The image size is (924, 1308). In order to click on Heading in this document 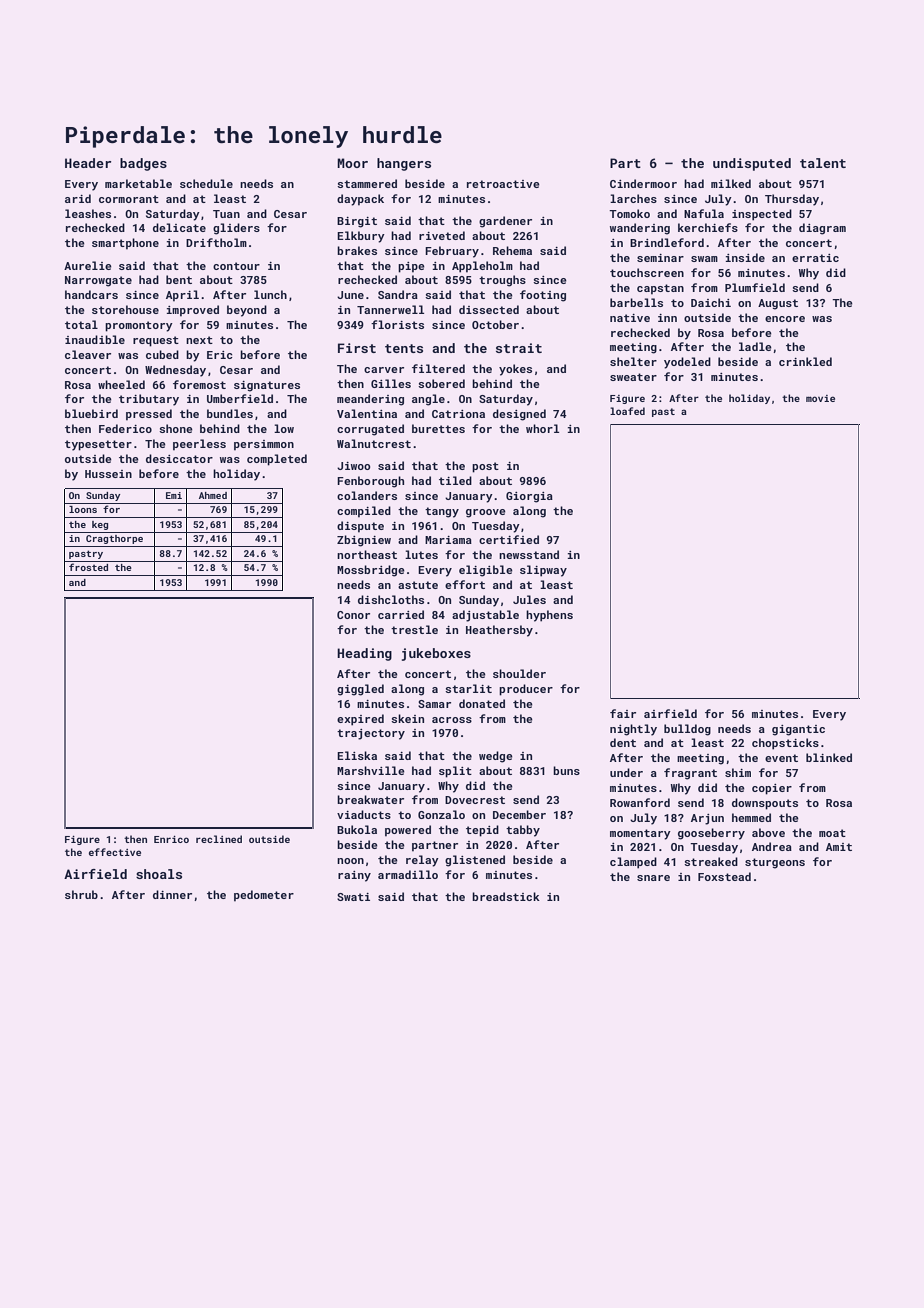, I will do `click(364, 654)`.
